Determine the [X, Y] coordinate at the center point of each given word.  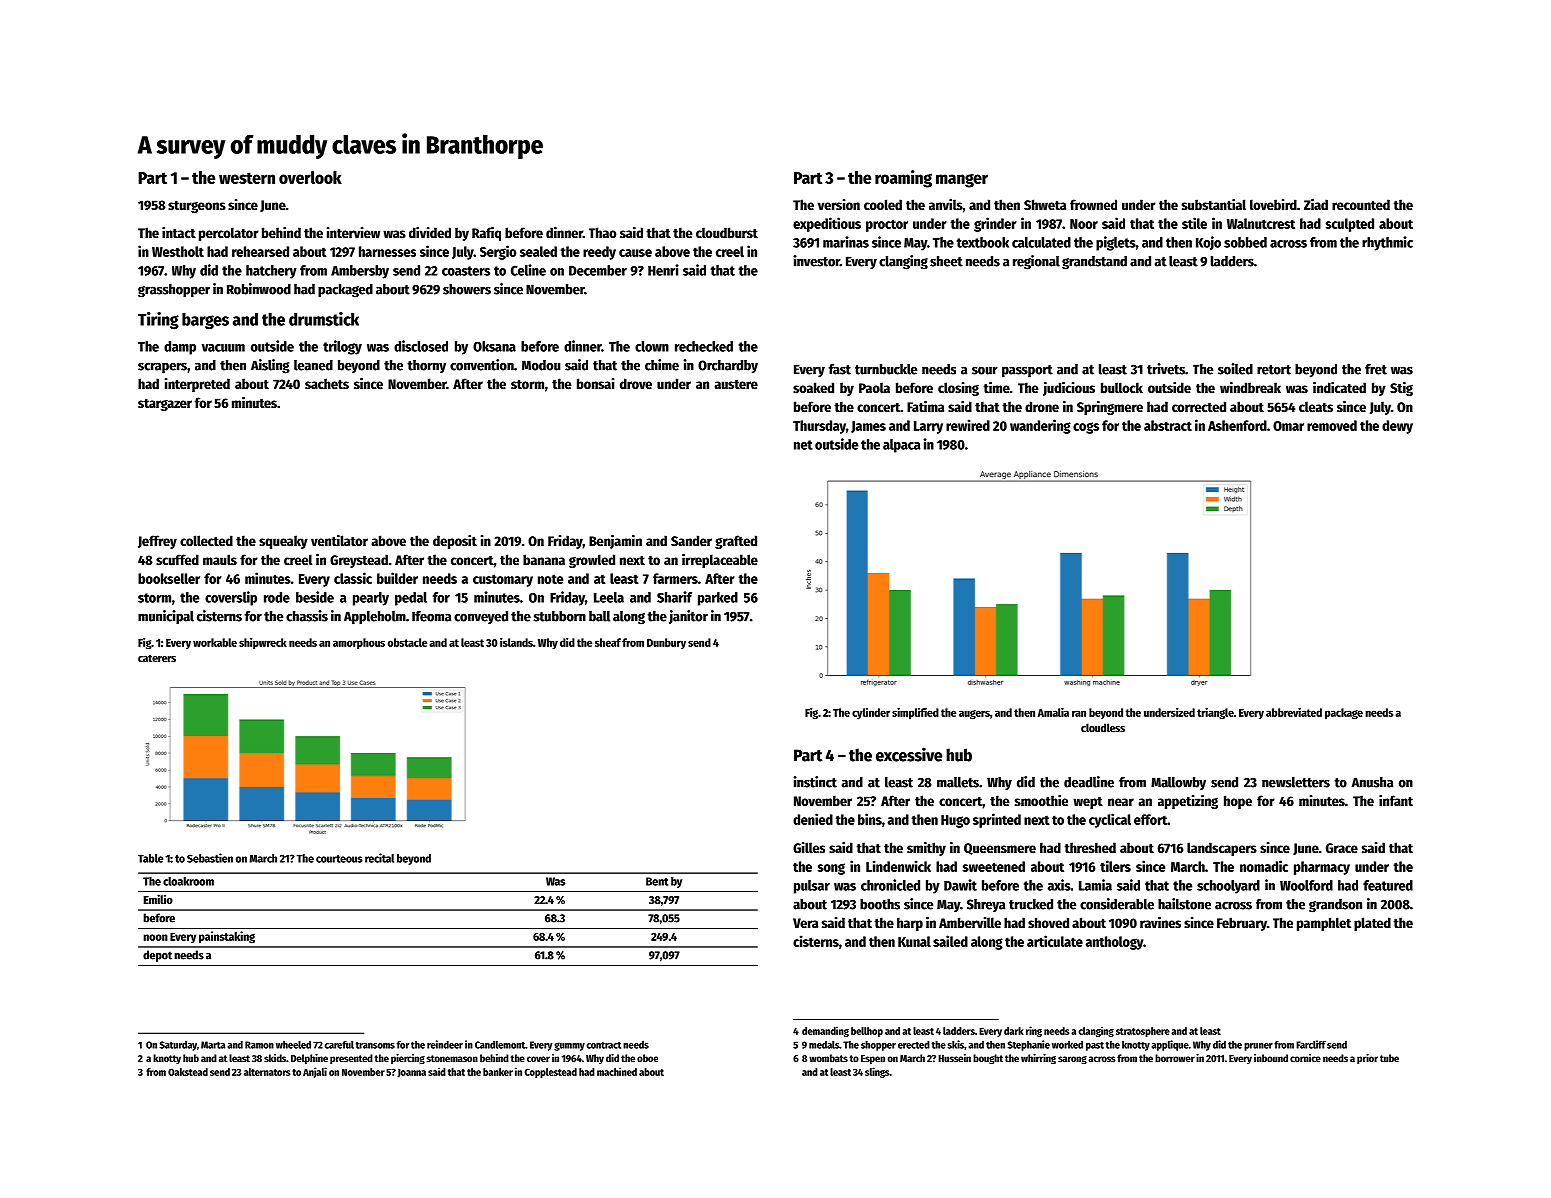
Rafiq [486, 234]
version [839, 204]
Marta [213, 1045]
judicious [1069, 389]
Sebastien [210, 858]
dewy [1397, 427]
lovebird [1273, 204]
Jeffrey [157, 542]
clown [652, 346]
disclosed [421, 346]
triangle [1215, 713]
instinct [815, 782]
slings [877, 1072]
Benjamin [615, 542]
